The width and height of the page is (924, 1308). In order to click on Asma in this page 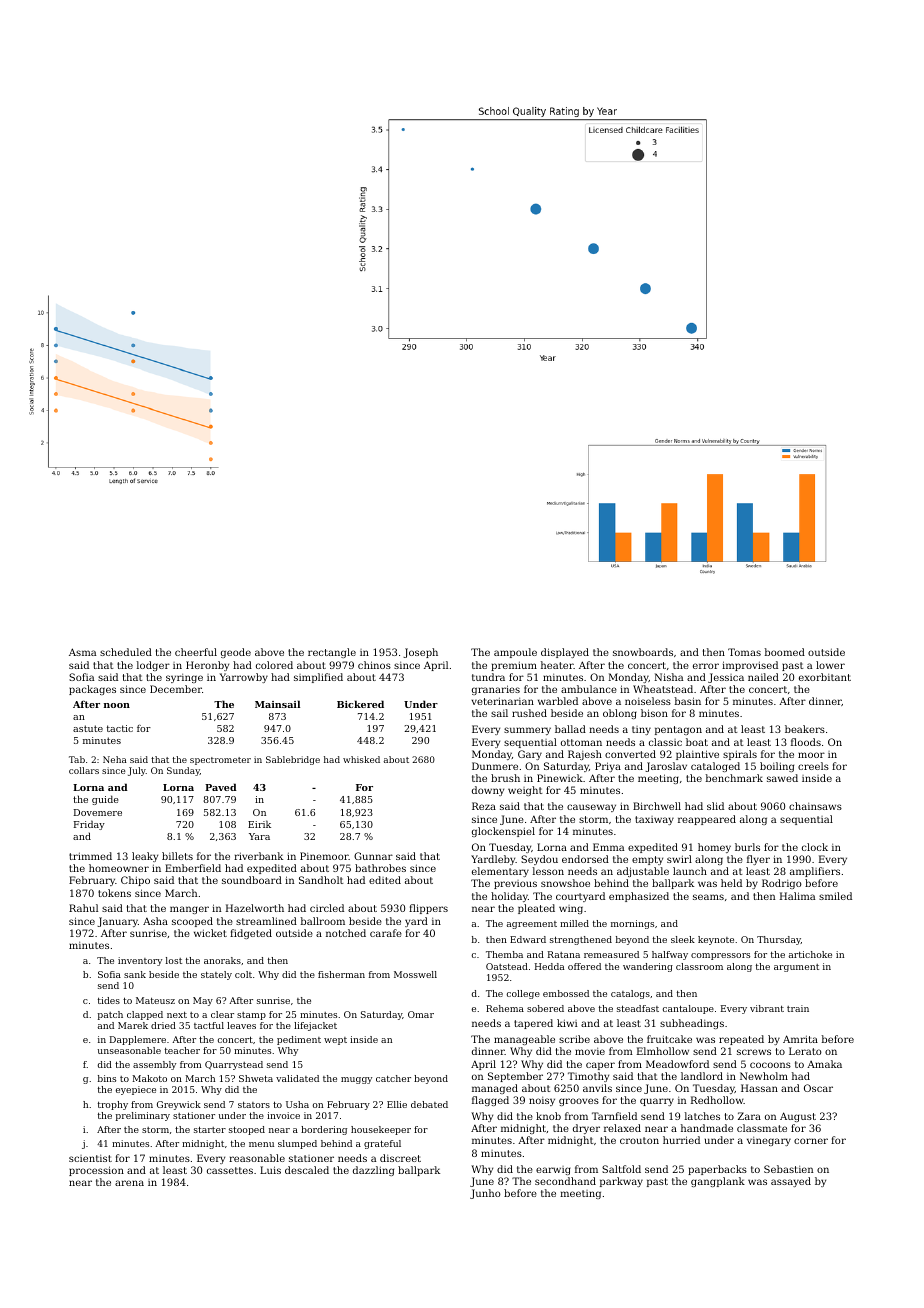, I will do `click(82, 652)`.
